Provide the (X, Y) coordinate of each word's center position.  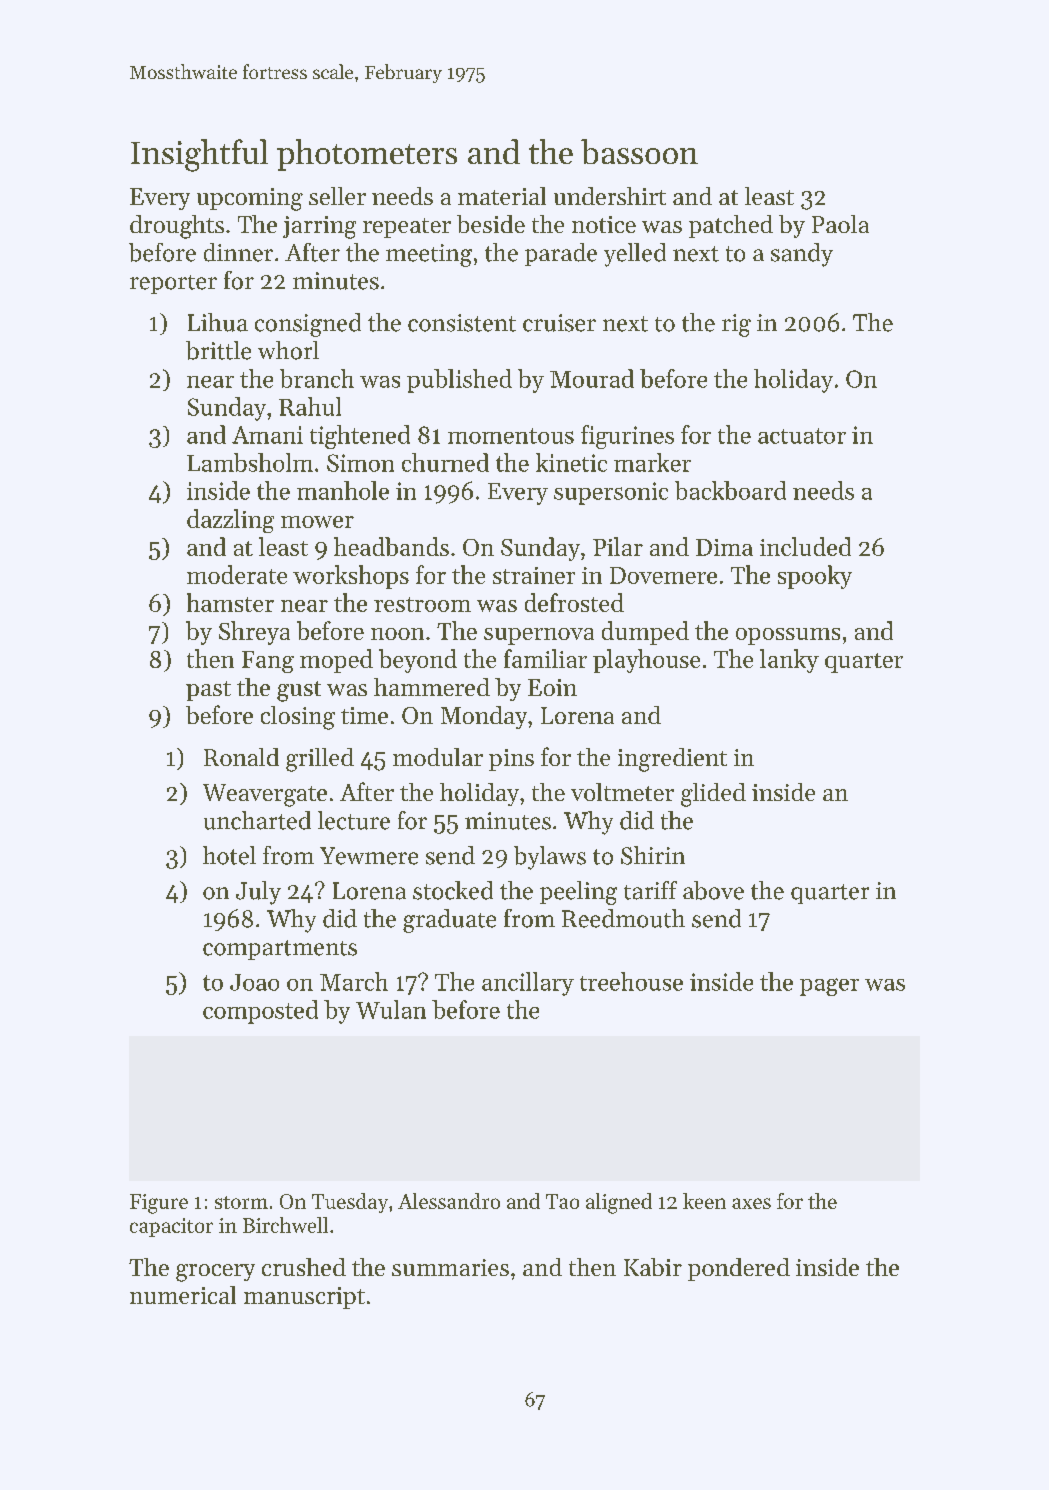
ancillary (528, 984)
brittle (218, 350)
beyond (418, 661)
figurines (627, 437)
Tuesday (350, 1203)
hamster (230, 602)
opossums (788, 636)
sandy (802, 255)
